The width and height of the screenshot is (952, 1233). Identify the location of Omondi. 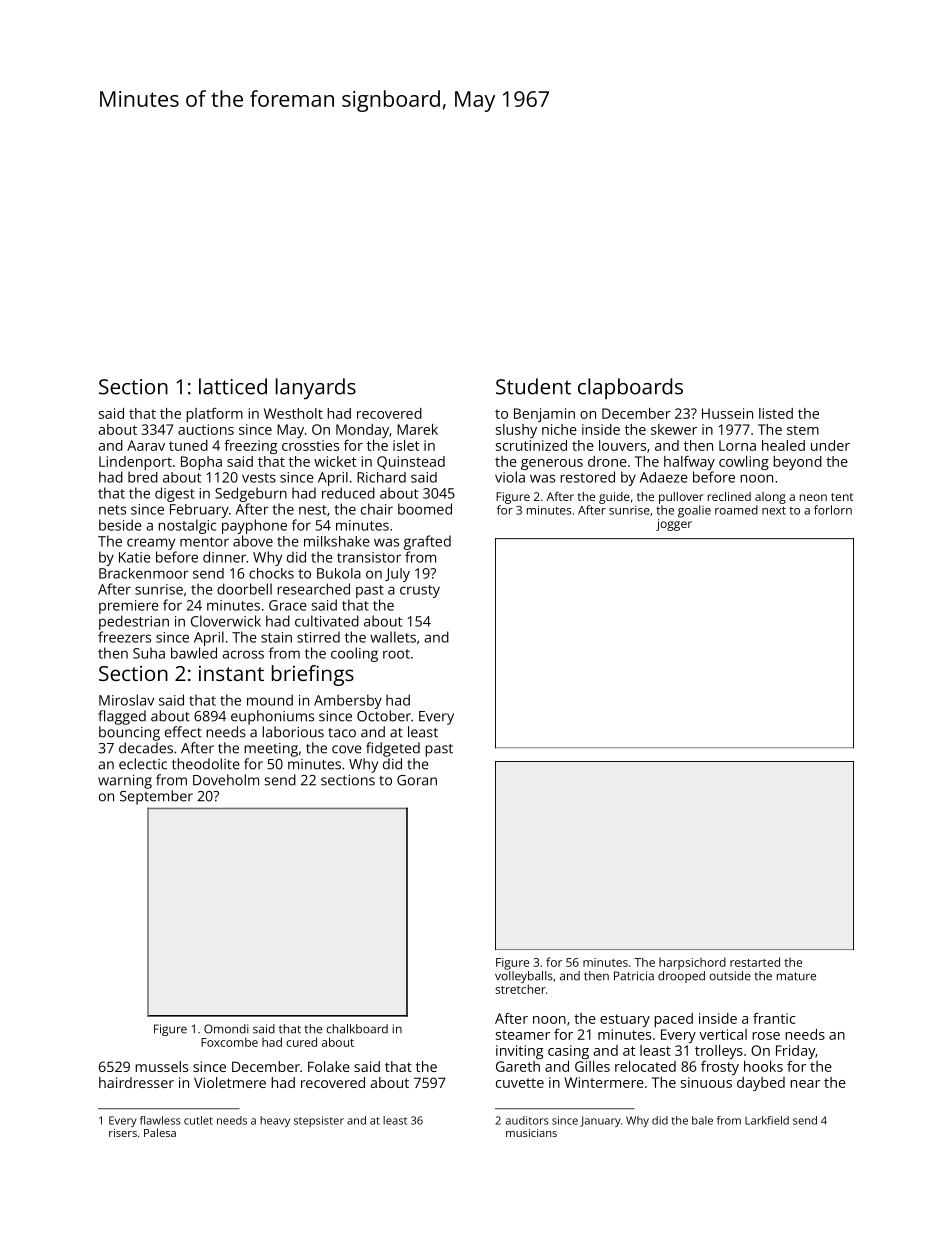
(226, 1029).
